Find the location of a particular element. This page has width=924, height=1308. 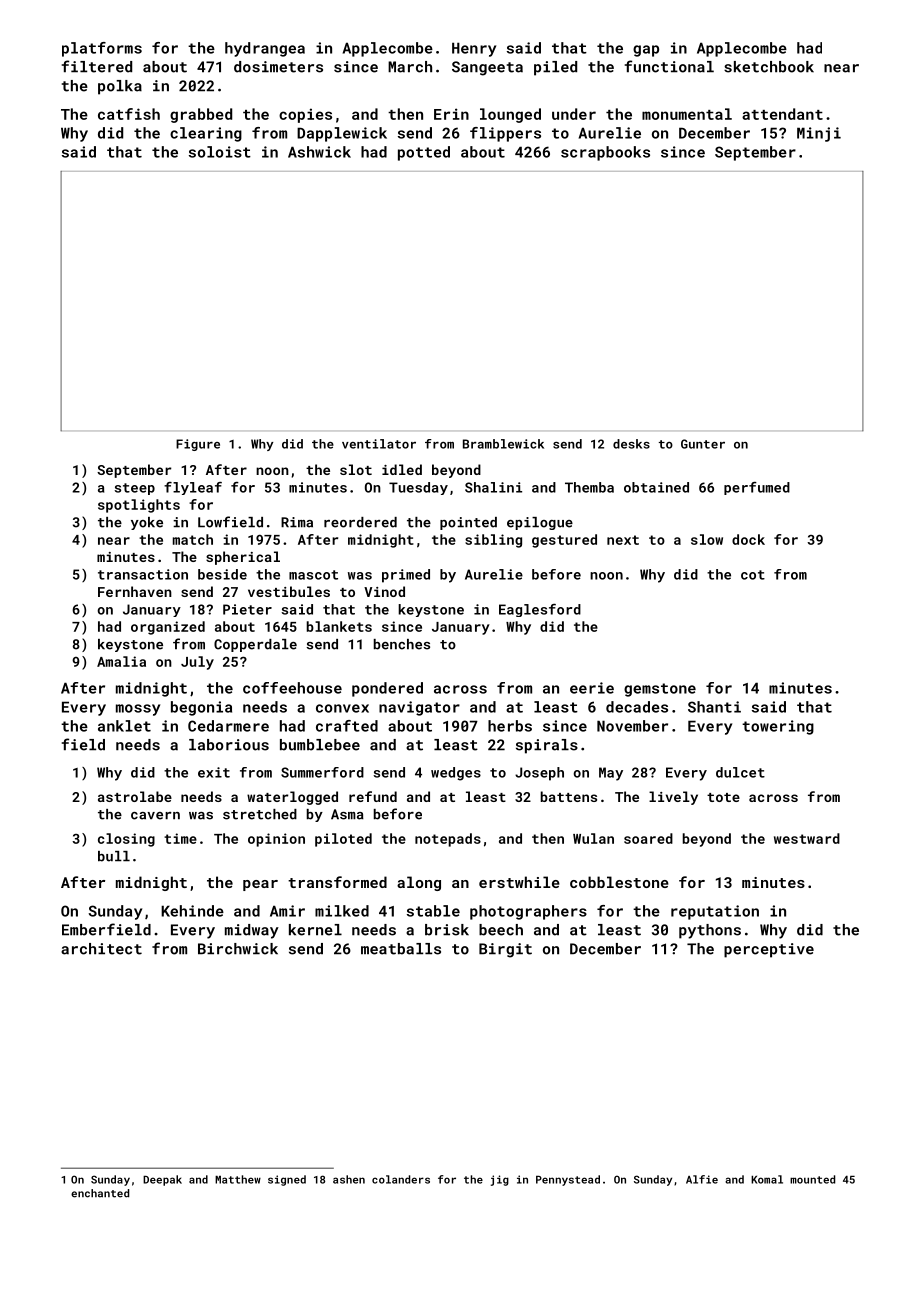

enchanted is located at coordinates (100, 1193).
